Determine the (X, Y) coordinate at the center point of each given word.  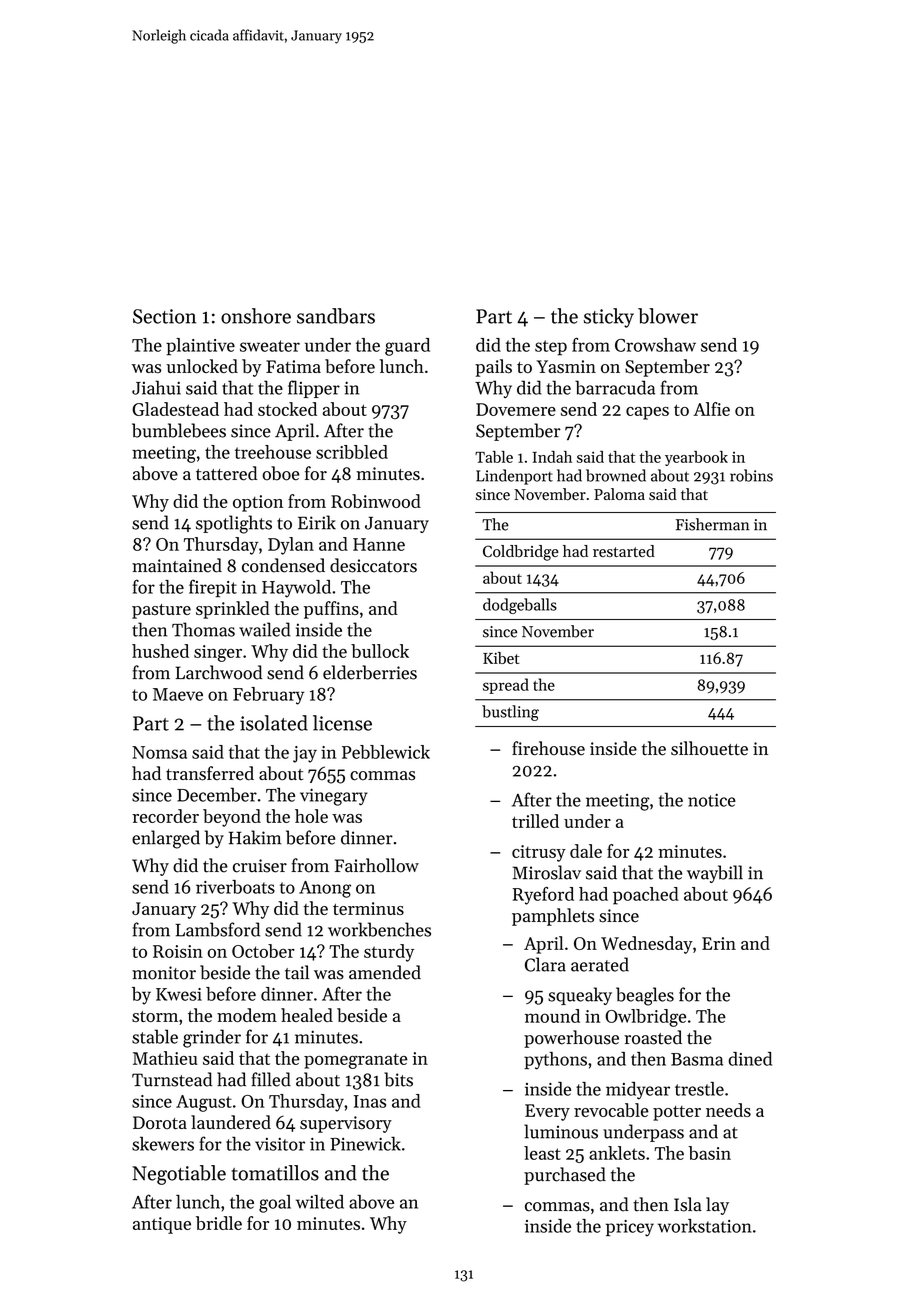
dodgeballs (520, 606)
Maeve (178, 694)
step (551, 348)
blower (668, 316)
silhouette (709, 748)
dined (750, 1059)
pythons (555, 1061)
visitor (280, 1144)
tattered (227, 473)
